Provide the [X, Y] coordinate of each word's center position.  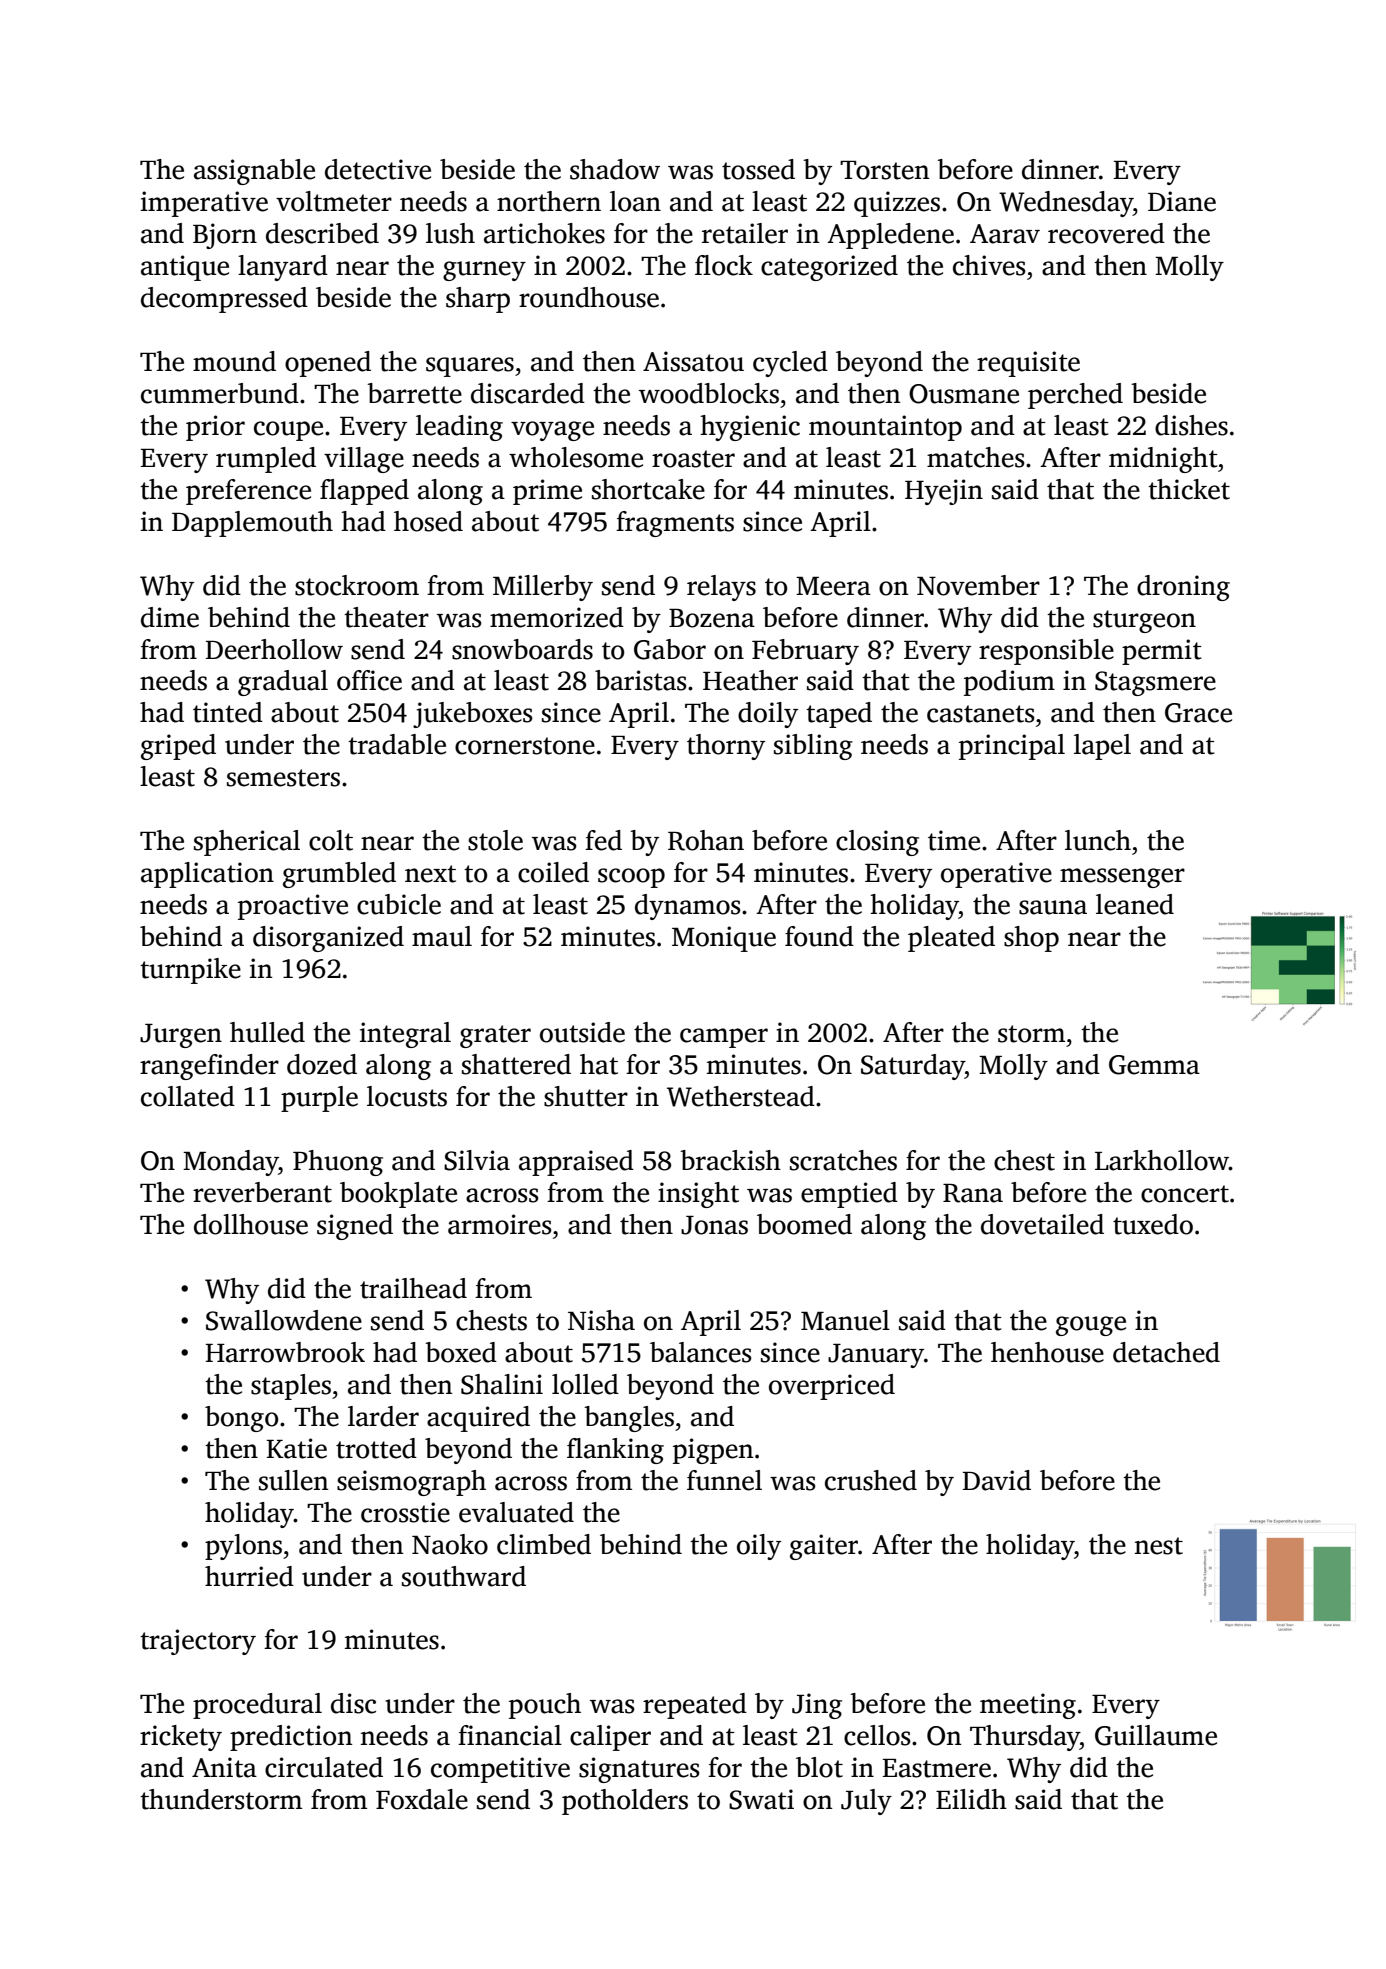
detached [1166, 1352]
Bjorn [225, 236]
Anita [224, 1767]
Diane [1182, 201]
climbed [544, 1544]
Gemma [1154, 1065]
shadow [615, 169]
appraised [576, 1163]
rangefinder [209, 1067]
